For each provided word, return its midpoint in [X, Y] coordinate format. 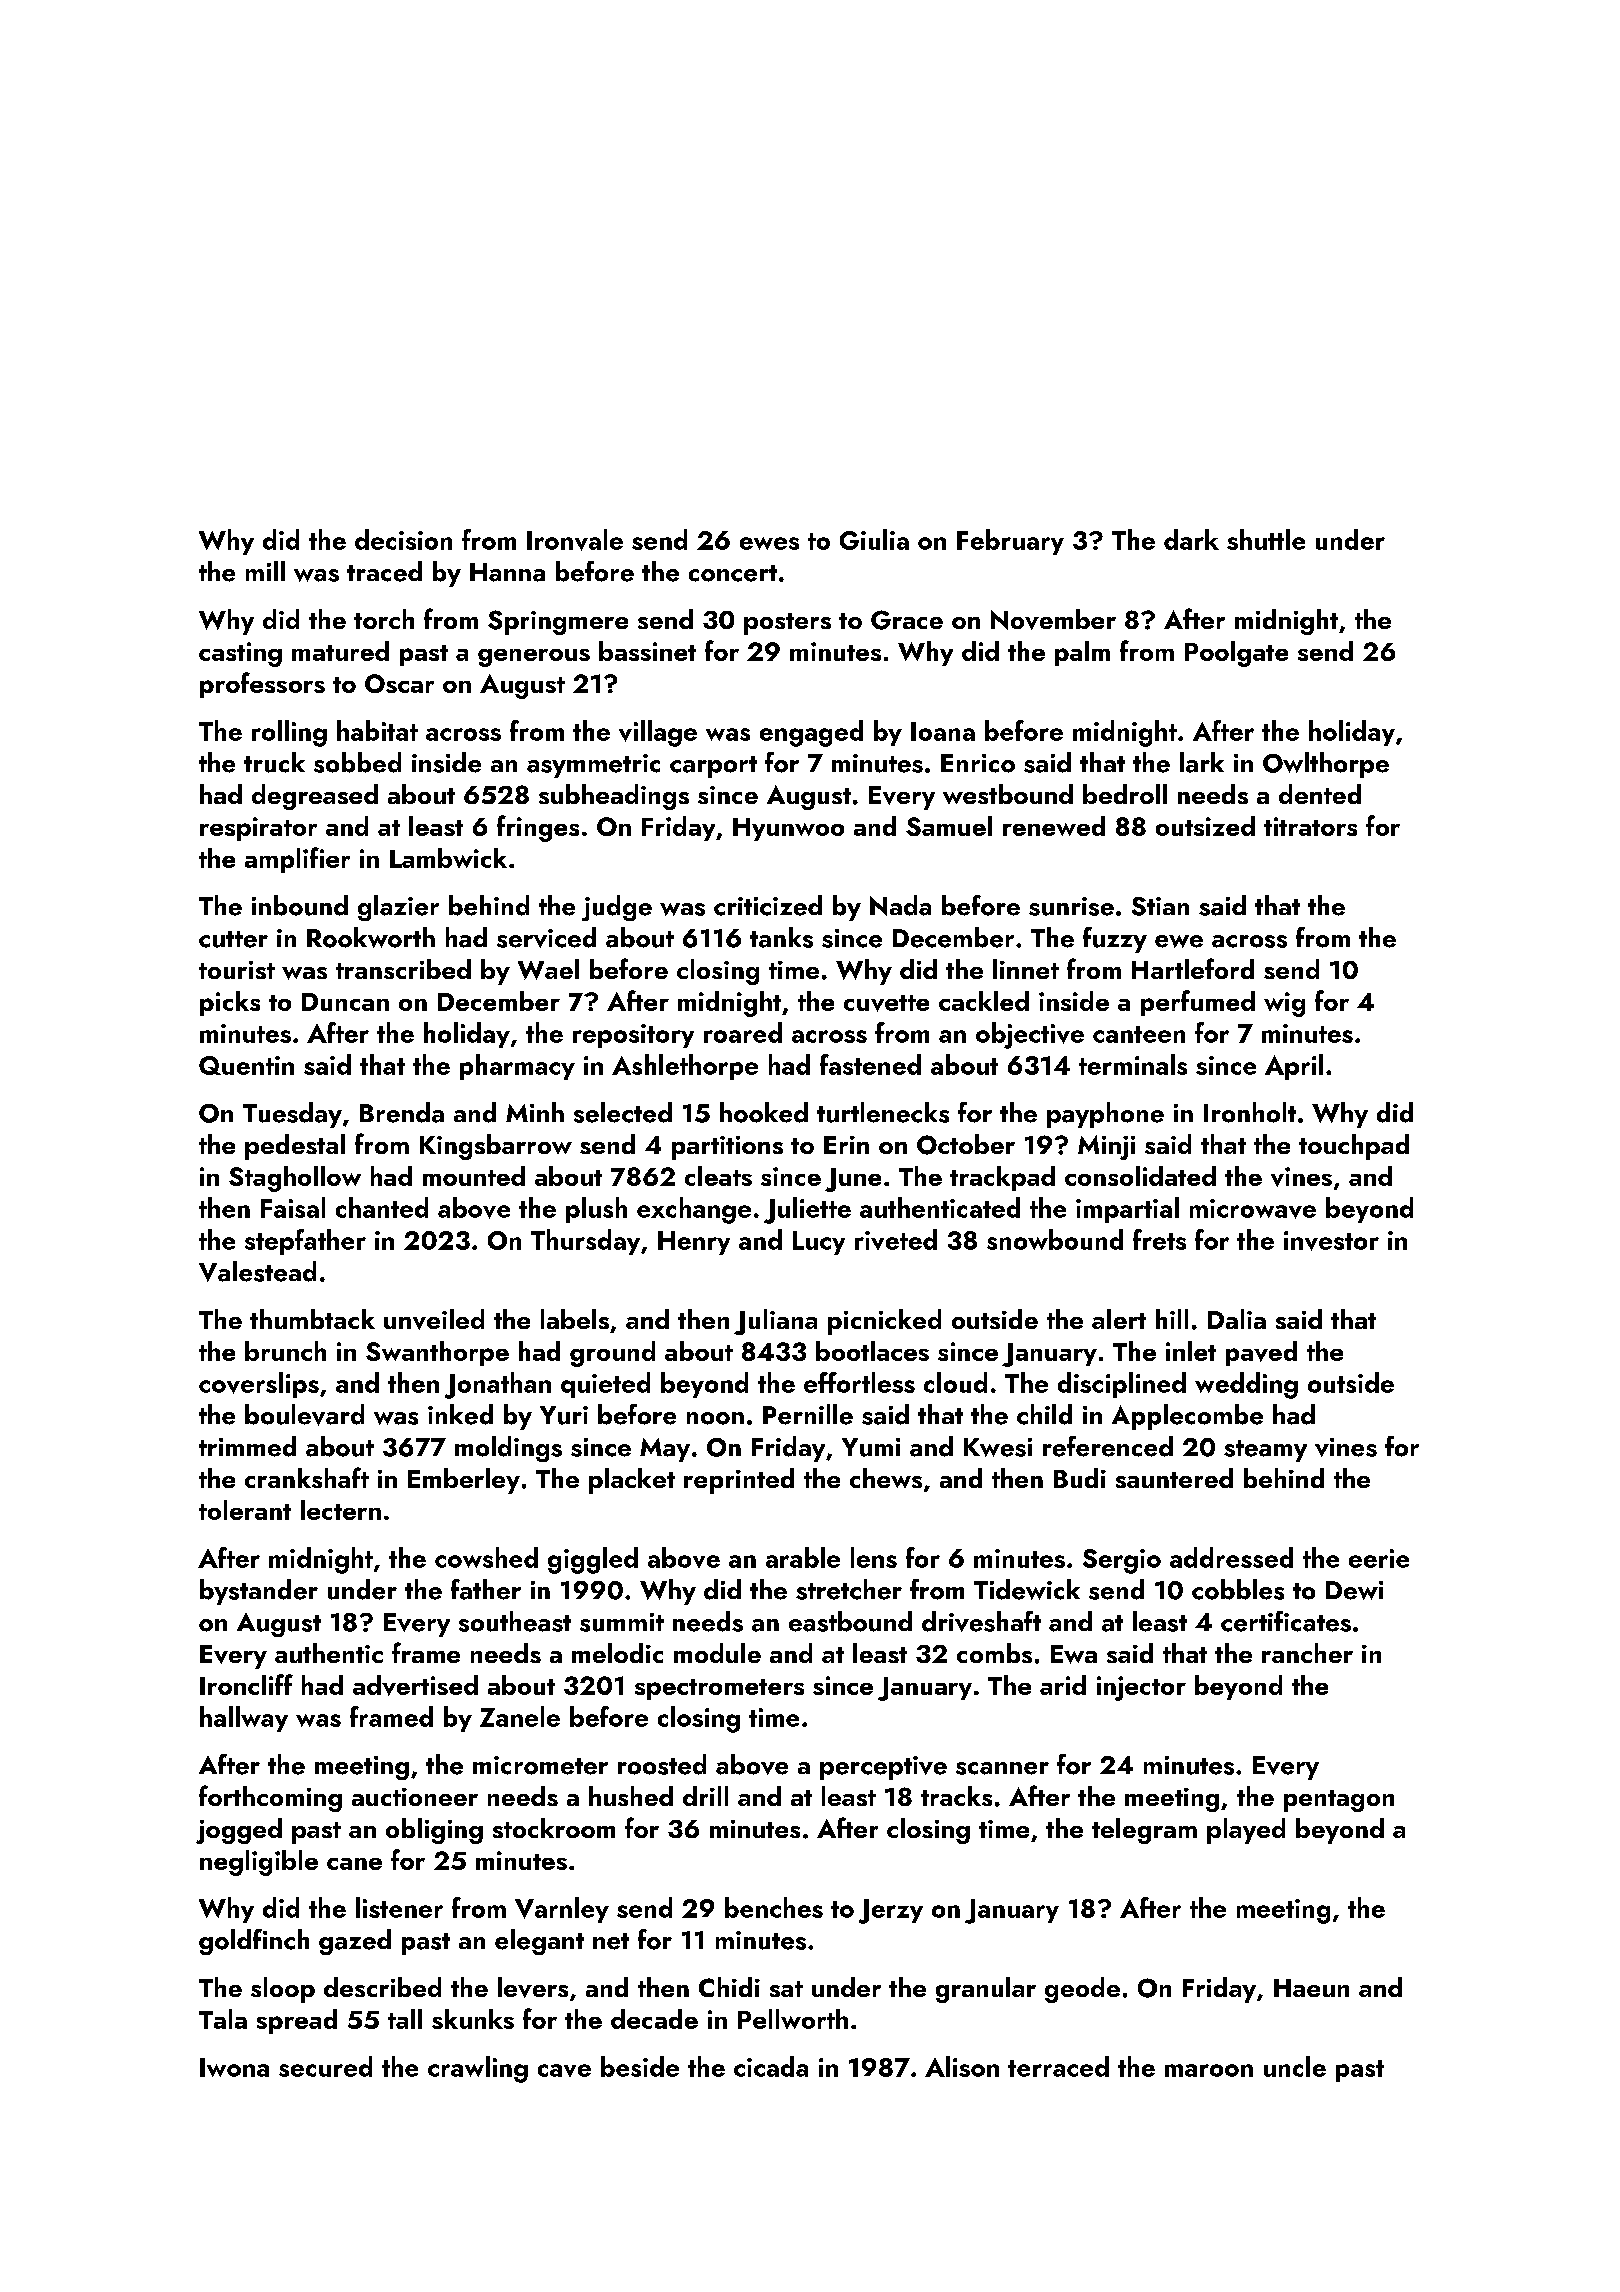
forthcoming [270, 1798]
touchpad [1354, 1147]
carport [713, 767]
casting [240, 654]
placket [632, 1481]
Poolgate [1236, 654]
